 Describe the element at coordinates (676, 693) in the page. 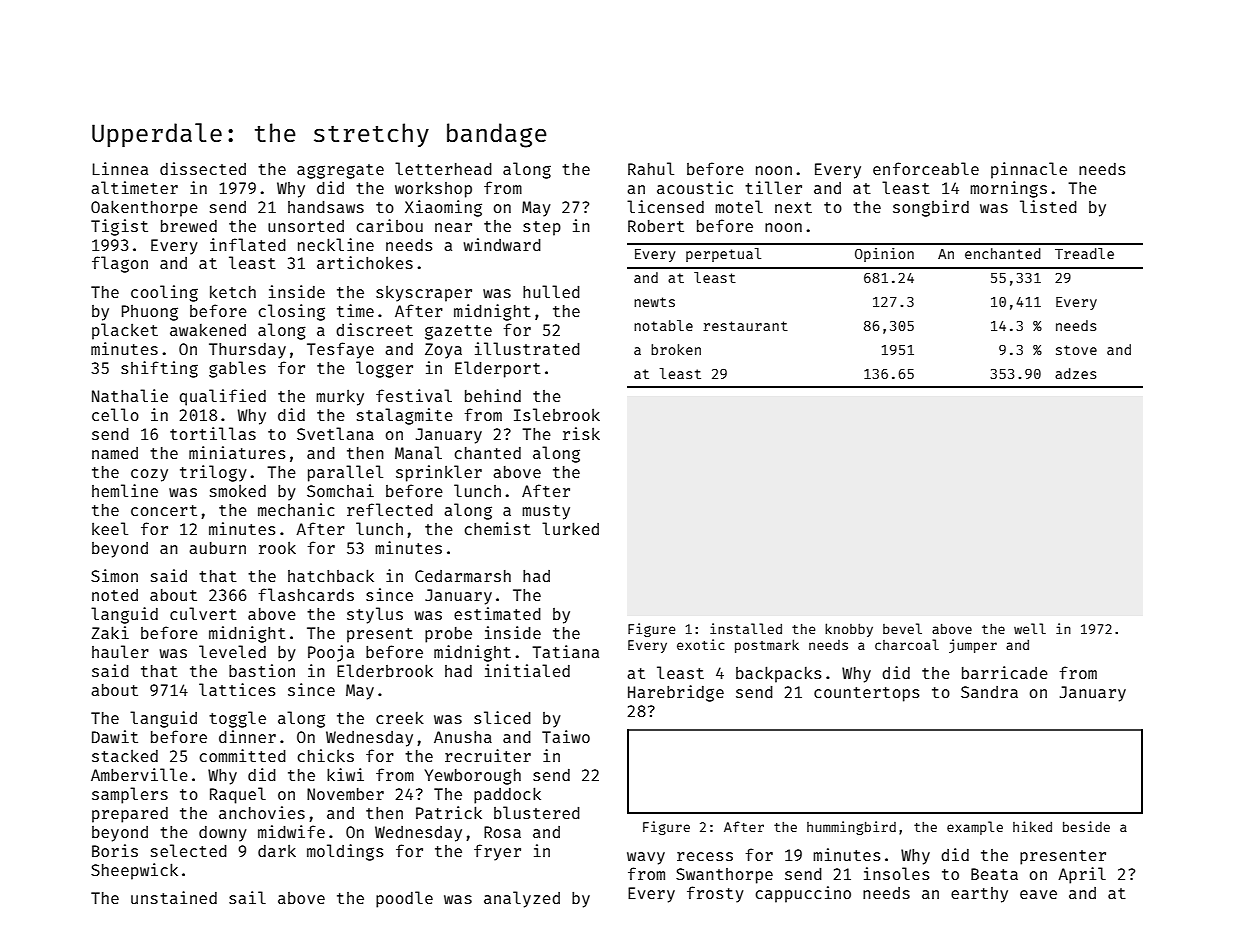

I see `Harebridge` at that location.
